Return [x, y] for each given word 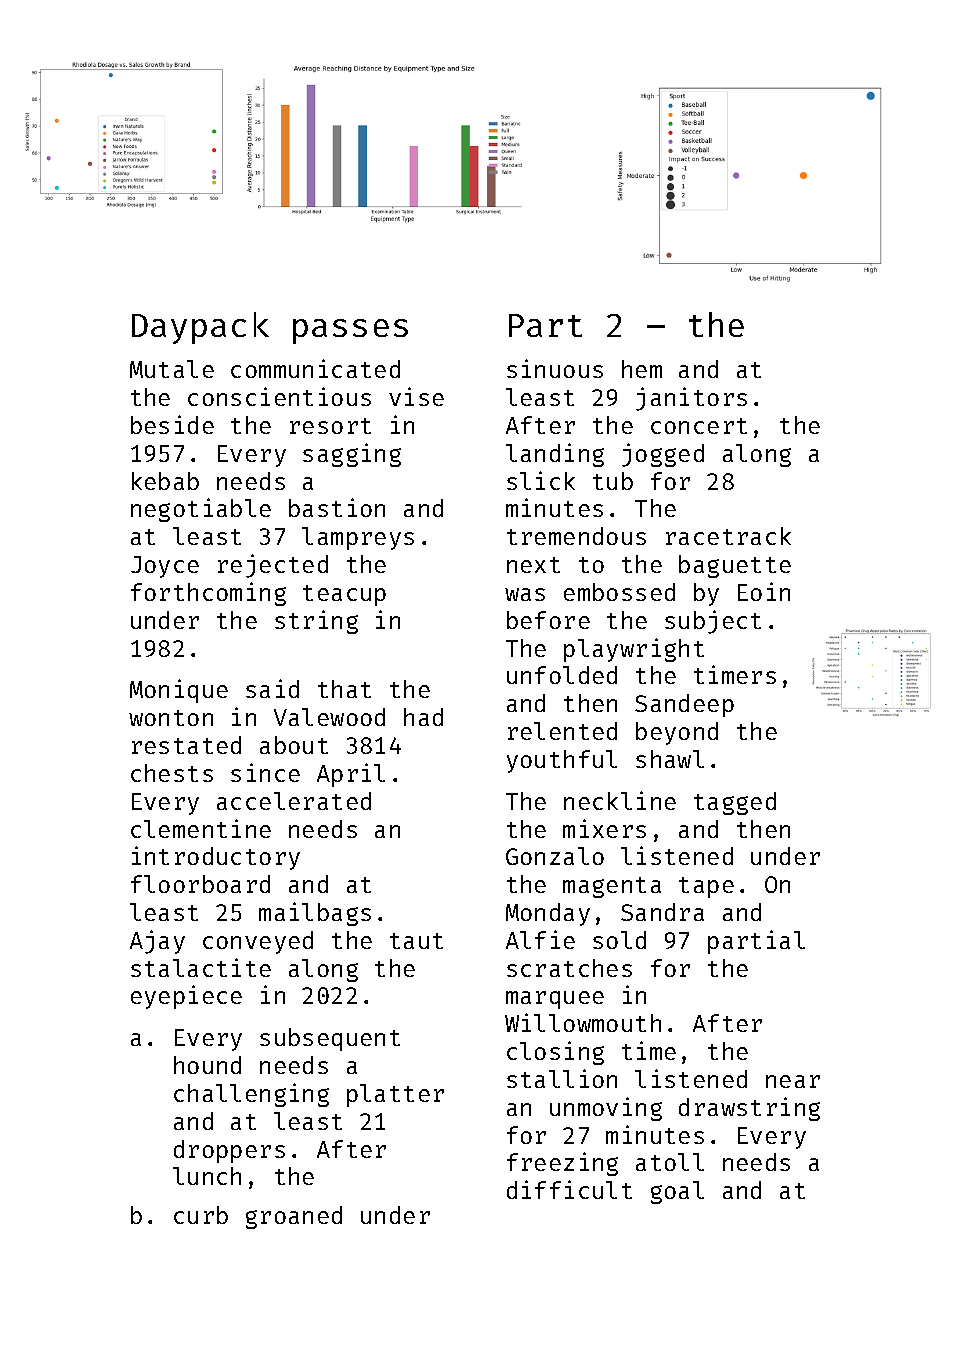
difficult [569, 1189]
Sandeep [684, 705]
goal [677, 1192]
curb [201, 1215]
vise [416, 396]
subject [713, 622]
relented [562, 731]
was [525, 594]
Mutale [172, 369]
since [265, 772]
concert [699, 426]
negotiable [201, 510]
